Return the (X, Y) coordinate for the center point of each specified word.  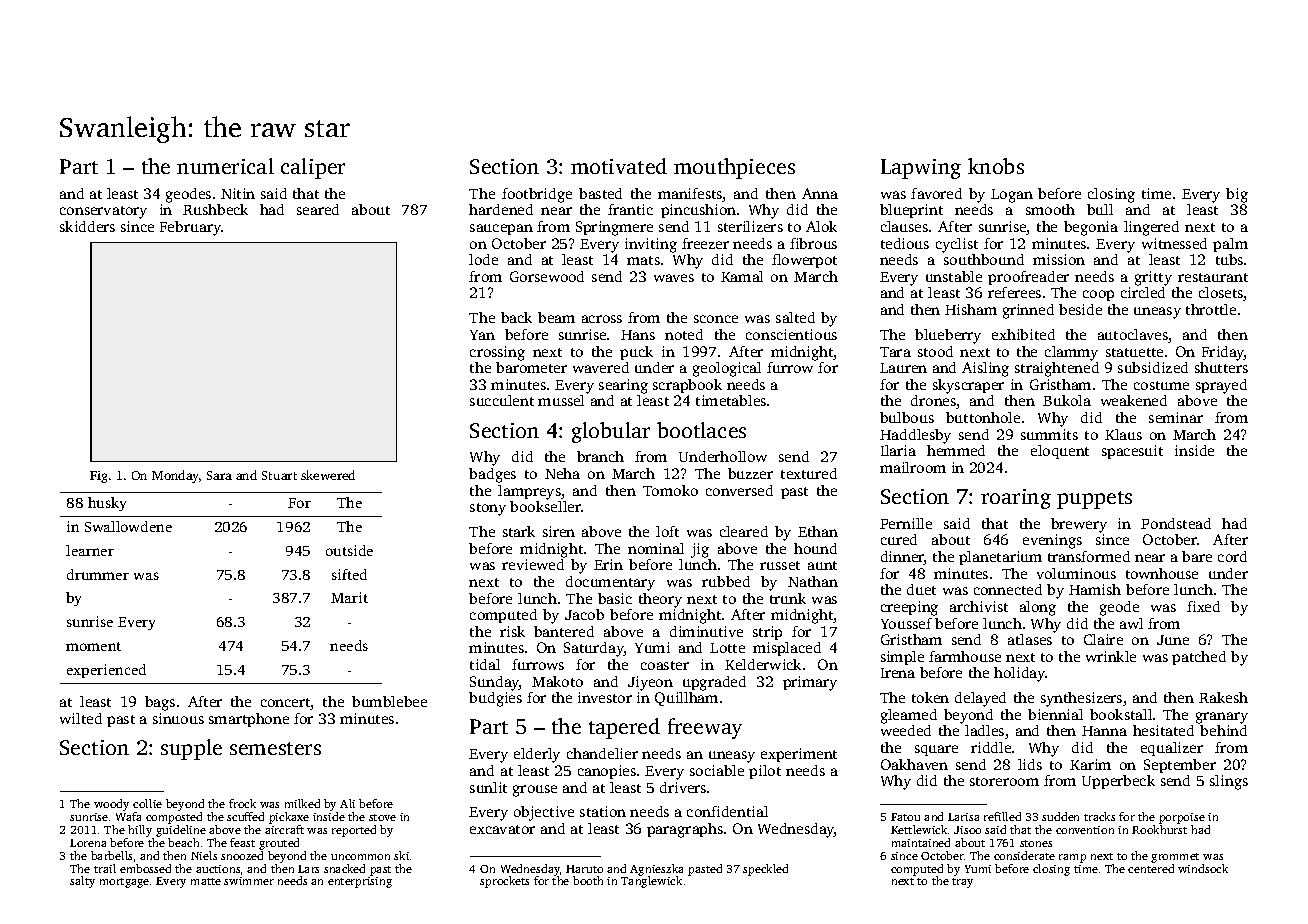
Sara (219, 475)
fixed (1203, 606)
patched (1199, 658)
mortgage (124, 883)
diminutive (706, 631)
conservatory (103, 212)
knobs (996, 166)
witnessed (1174, 243)
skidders (87, 226)
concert (286, 704)
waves (674, 278)
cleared (744, 531)
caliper (313, 168)
